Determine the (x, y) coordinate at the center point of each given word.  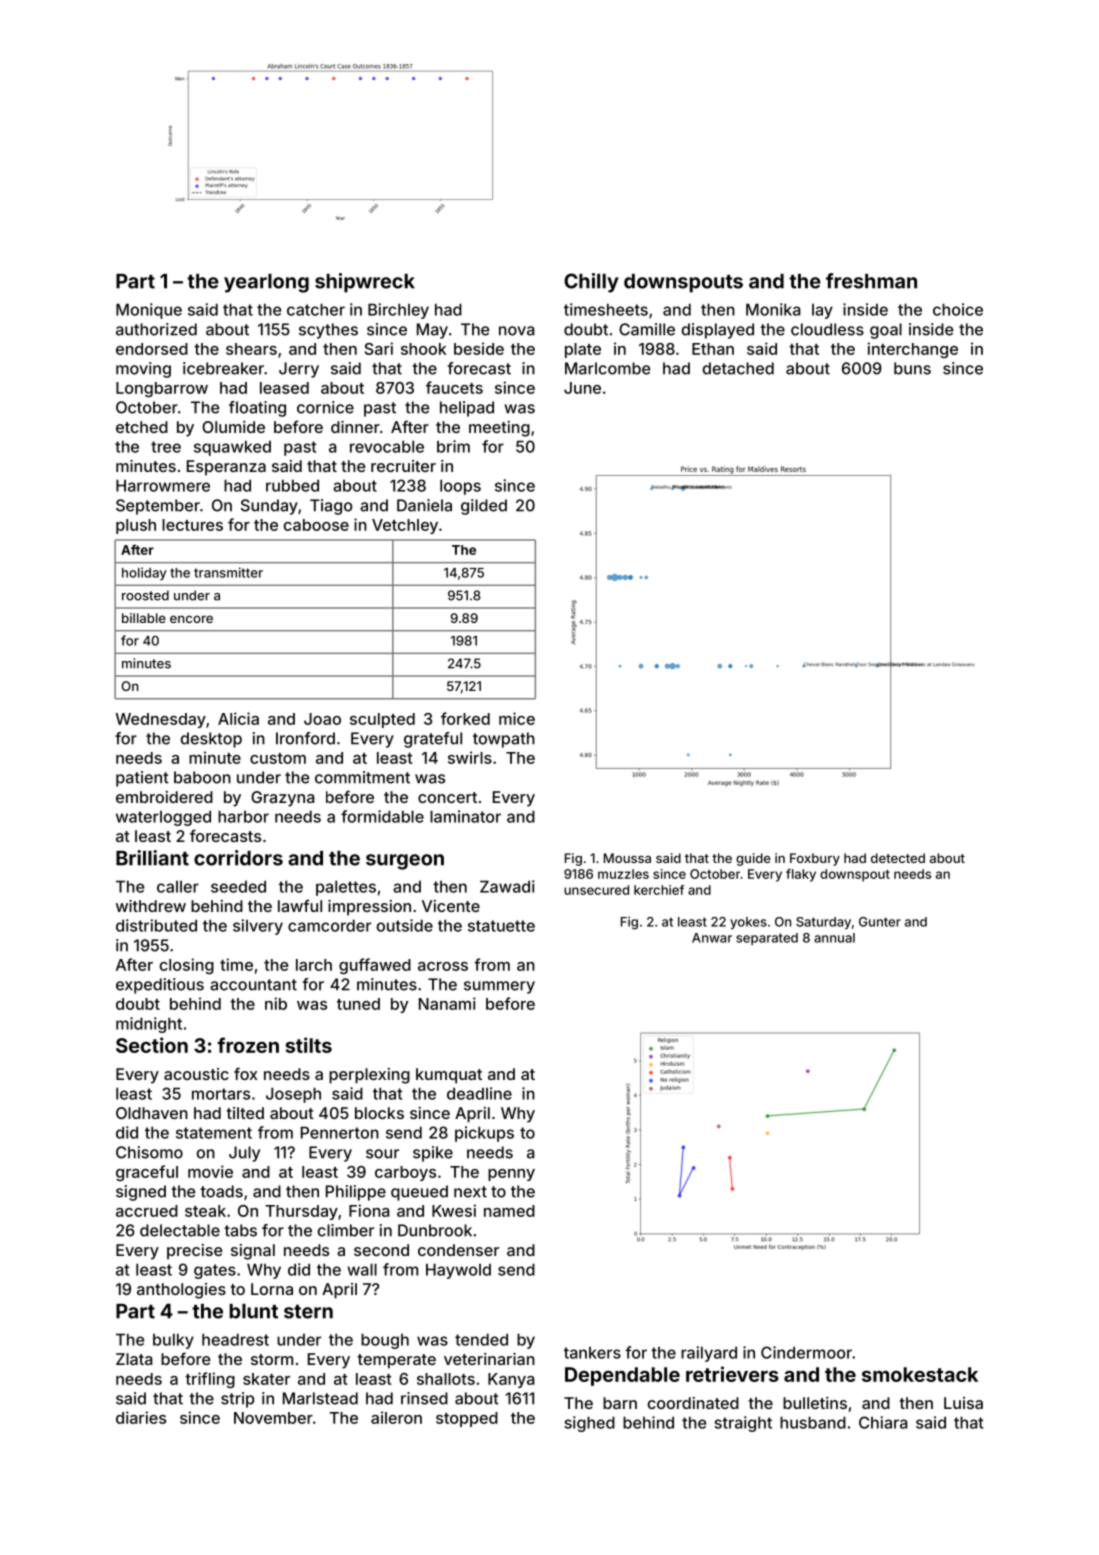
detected (898, 858)
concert (447, 797)
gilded (484, 507)
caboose (316, 525)
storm (272, 1359)
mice (517, 718)
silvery (258, 927)
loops (460, 487)
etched (142, 427)
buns (912, 368)
